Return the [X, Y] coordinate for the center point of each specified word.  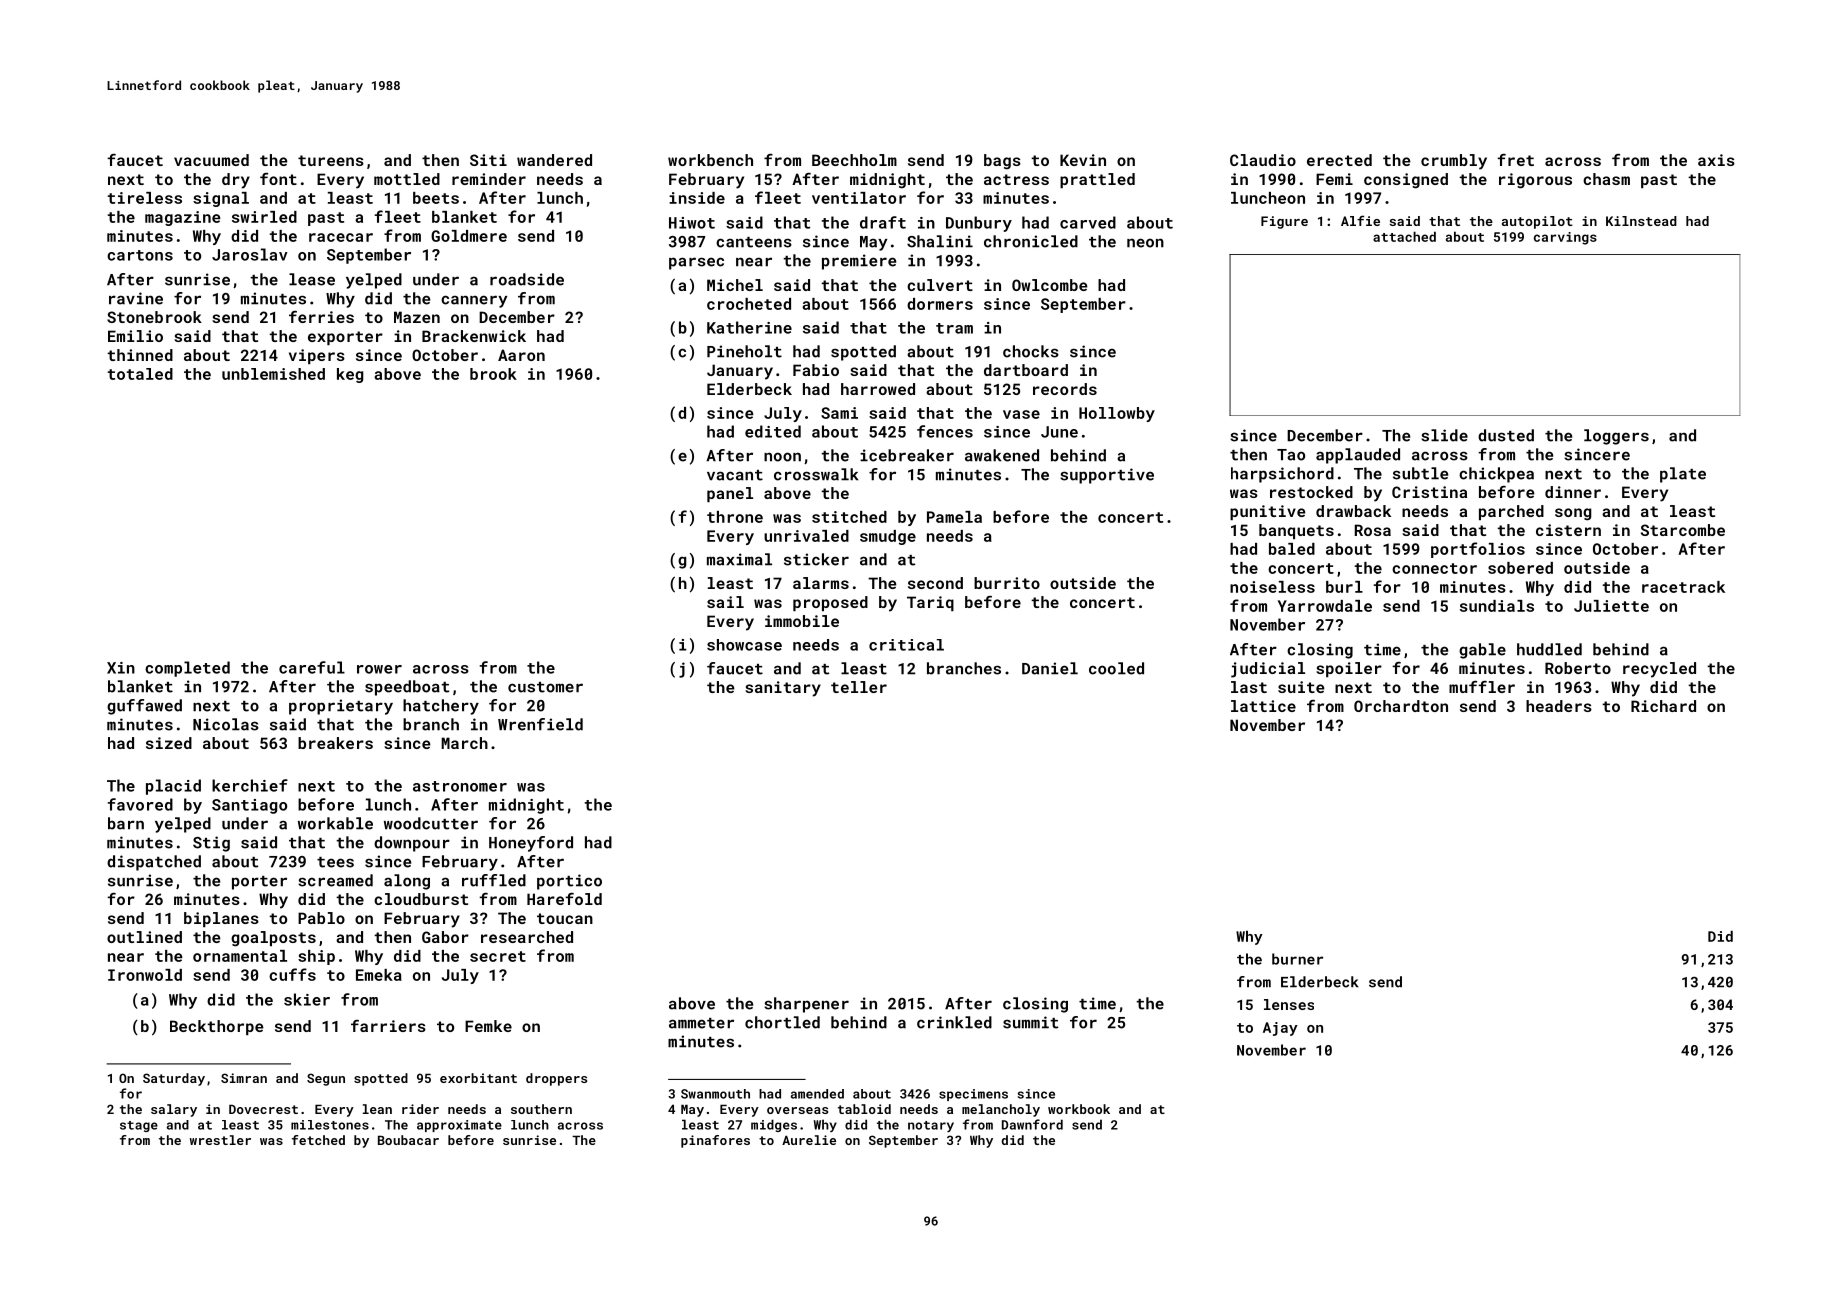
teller [859, 687]
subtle [1420, 473]
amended [817, 1094]
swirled [264, 217]
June [1059, 432]
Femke [488, 1026]
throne [735, 517]
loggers [1616, 437]
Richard [1663, 706]
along [407, 882]
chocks [1031, 351]
